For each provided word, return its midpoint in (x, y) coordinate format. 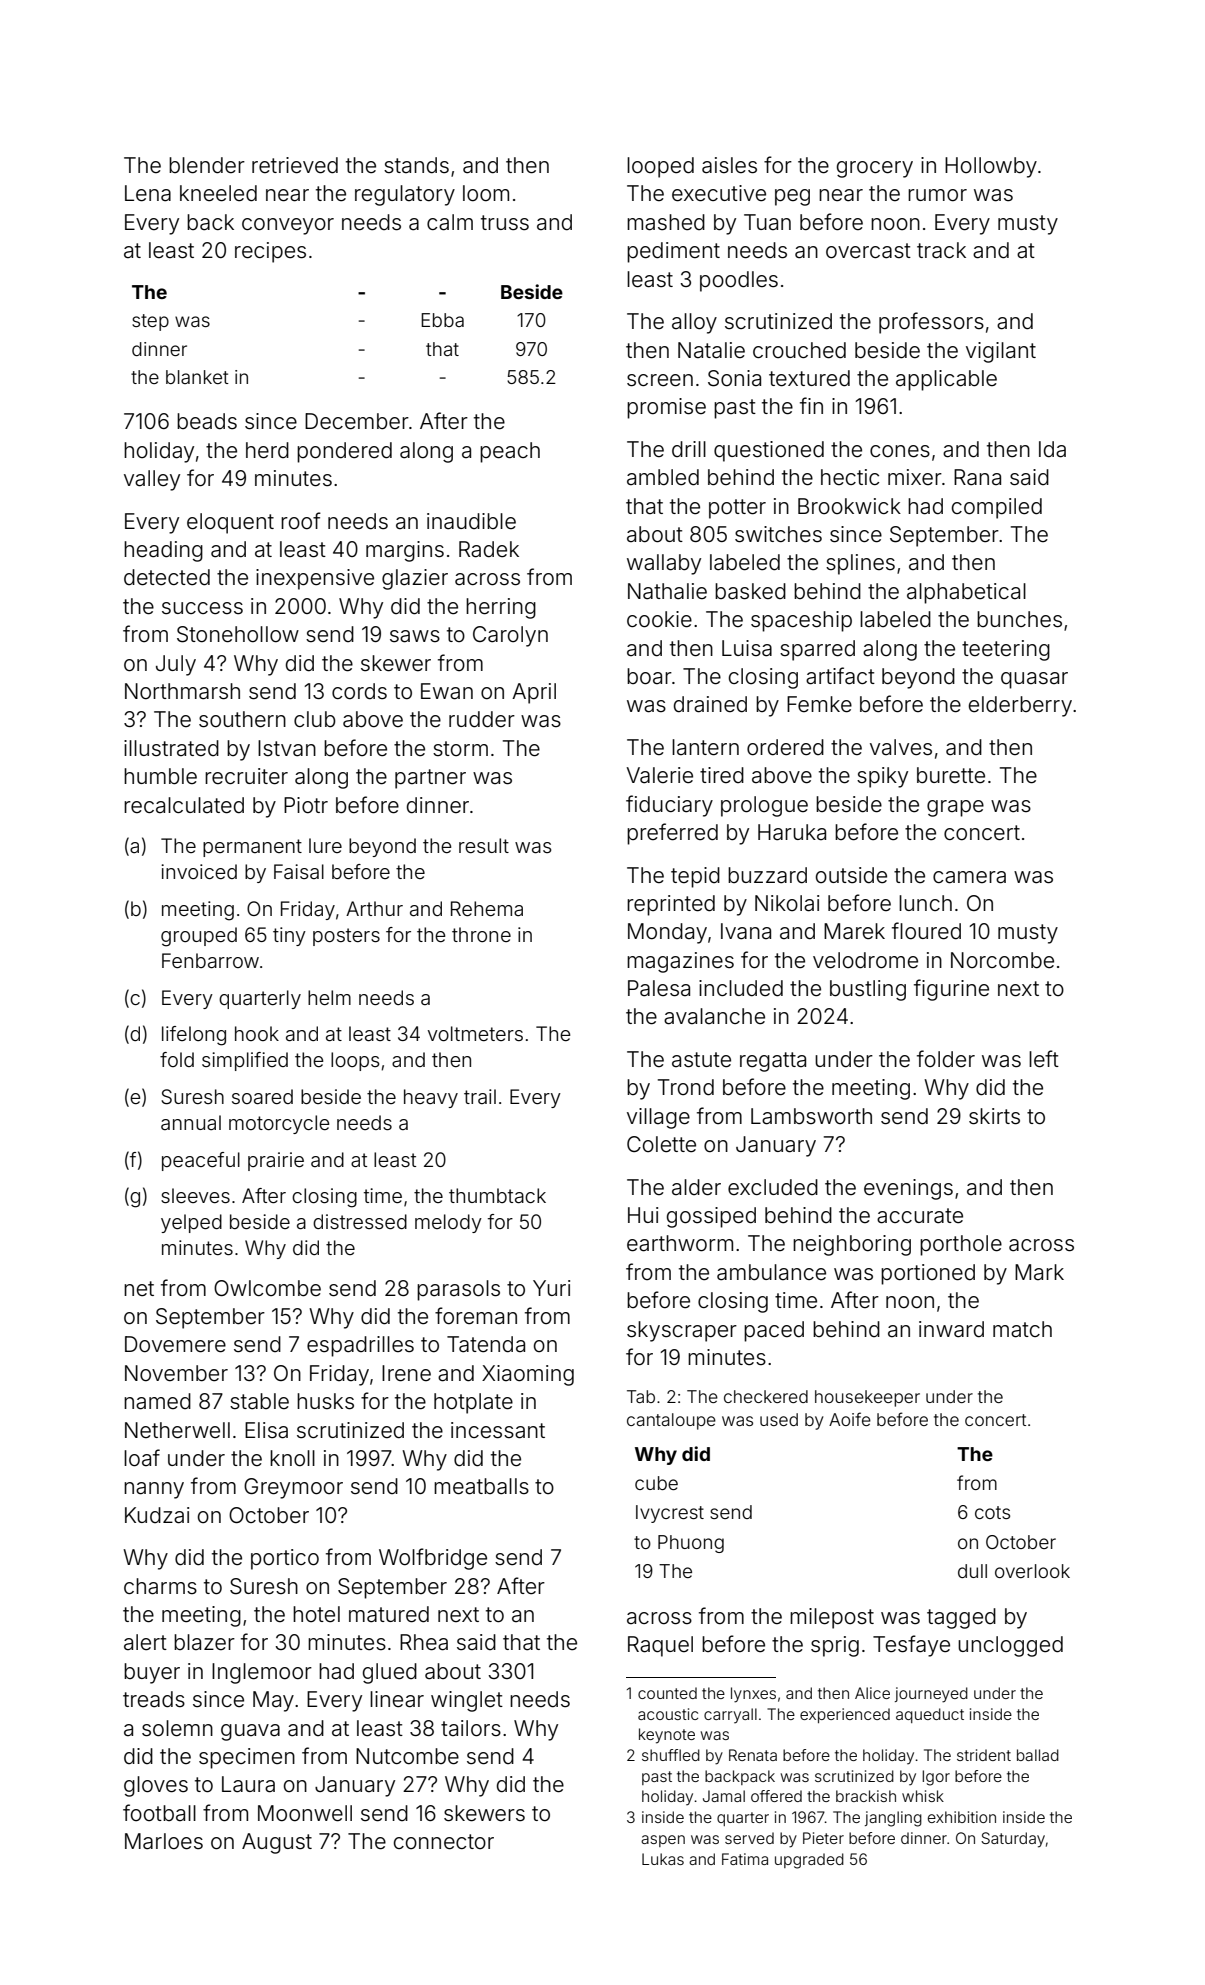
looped (660, 167)
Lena (148, 193)
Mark (1039, 1272)
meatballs (481, 1486)
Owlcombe (267, 1288)
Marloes (164, 1841)
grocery (875, 169)
